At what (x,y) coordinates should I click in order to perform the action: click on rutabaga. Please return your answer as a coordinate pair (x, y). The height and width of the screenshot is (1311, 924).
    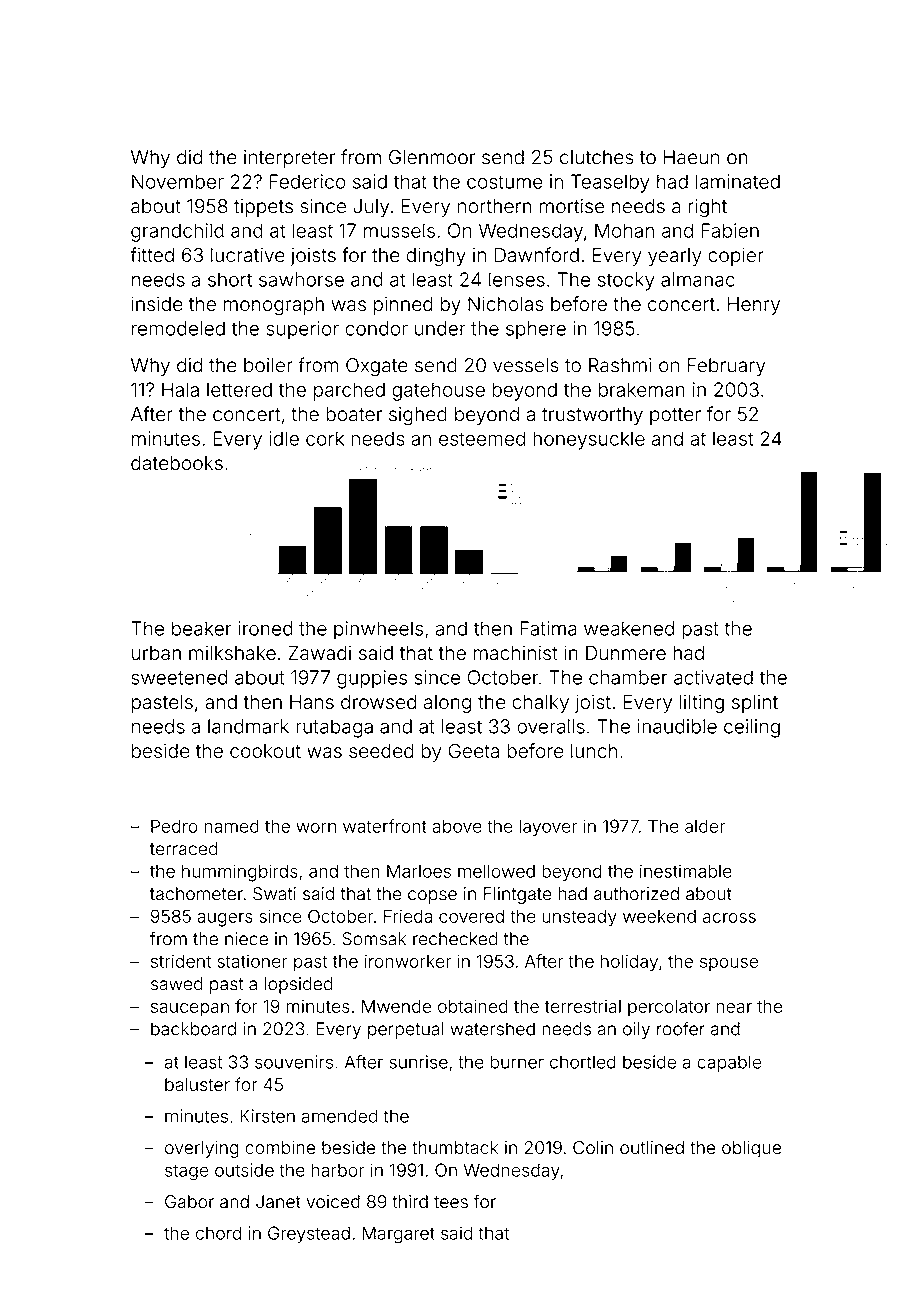
    Looking at the image, I should click on (334, 728).
